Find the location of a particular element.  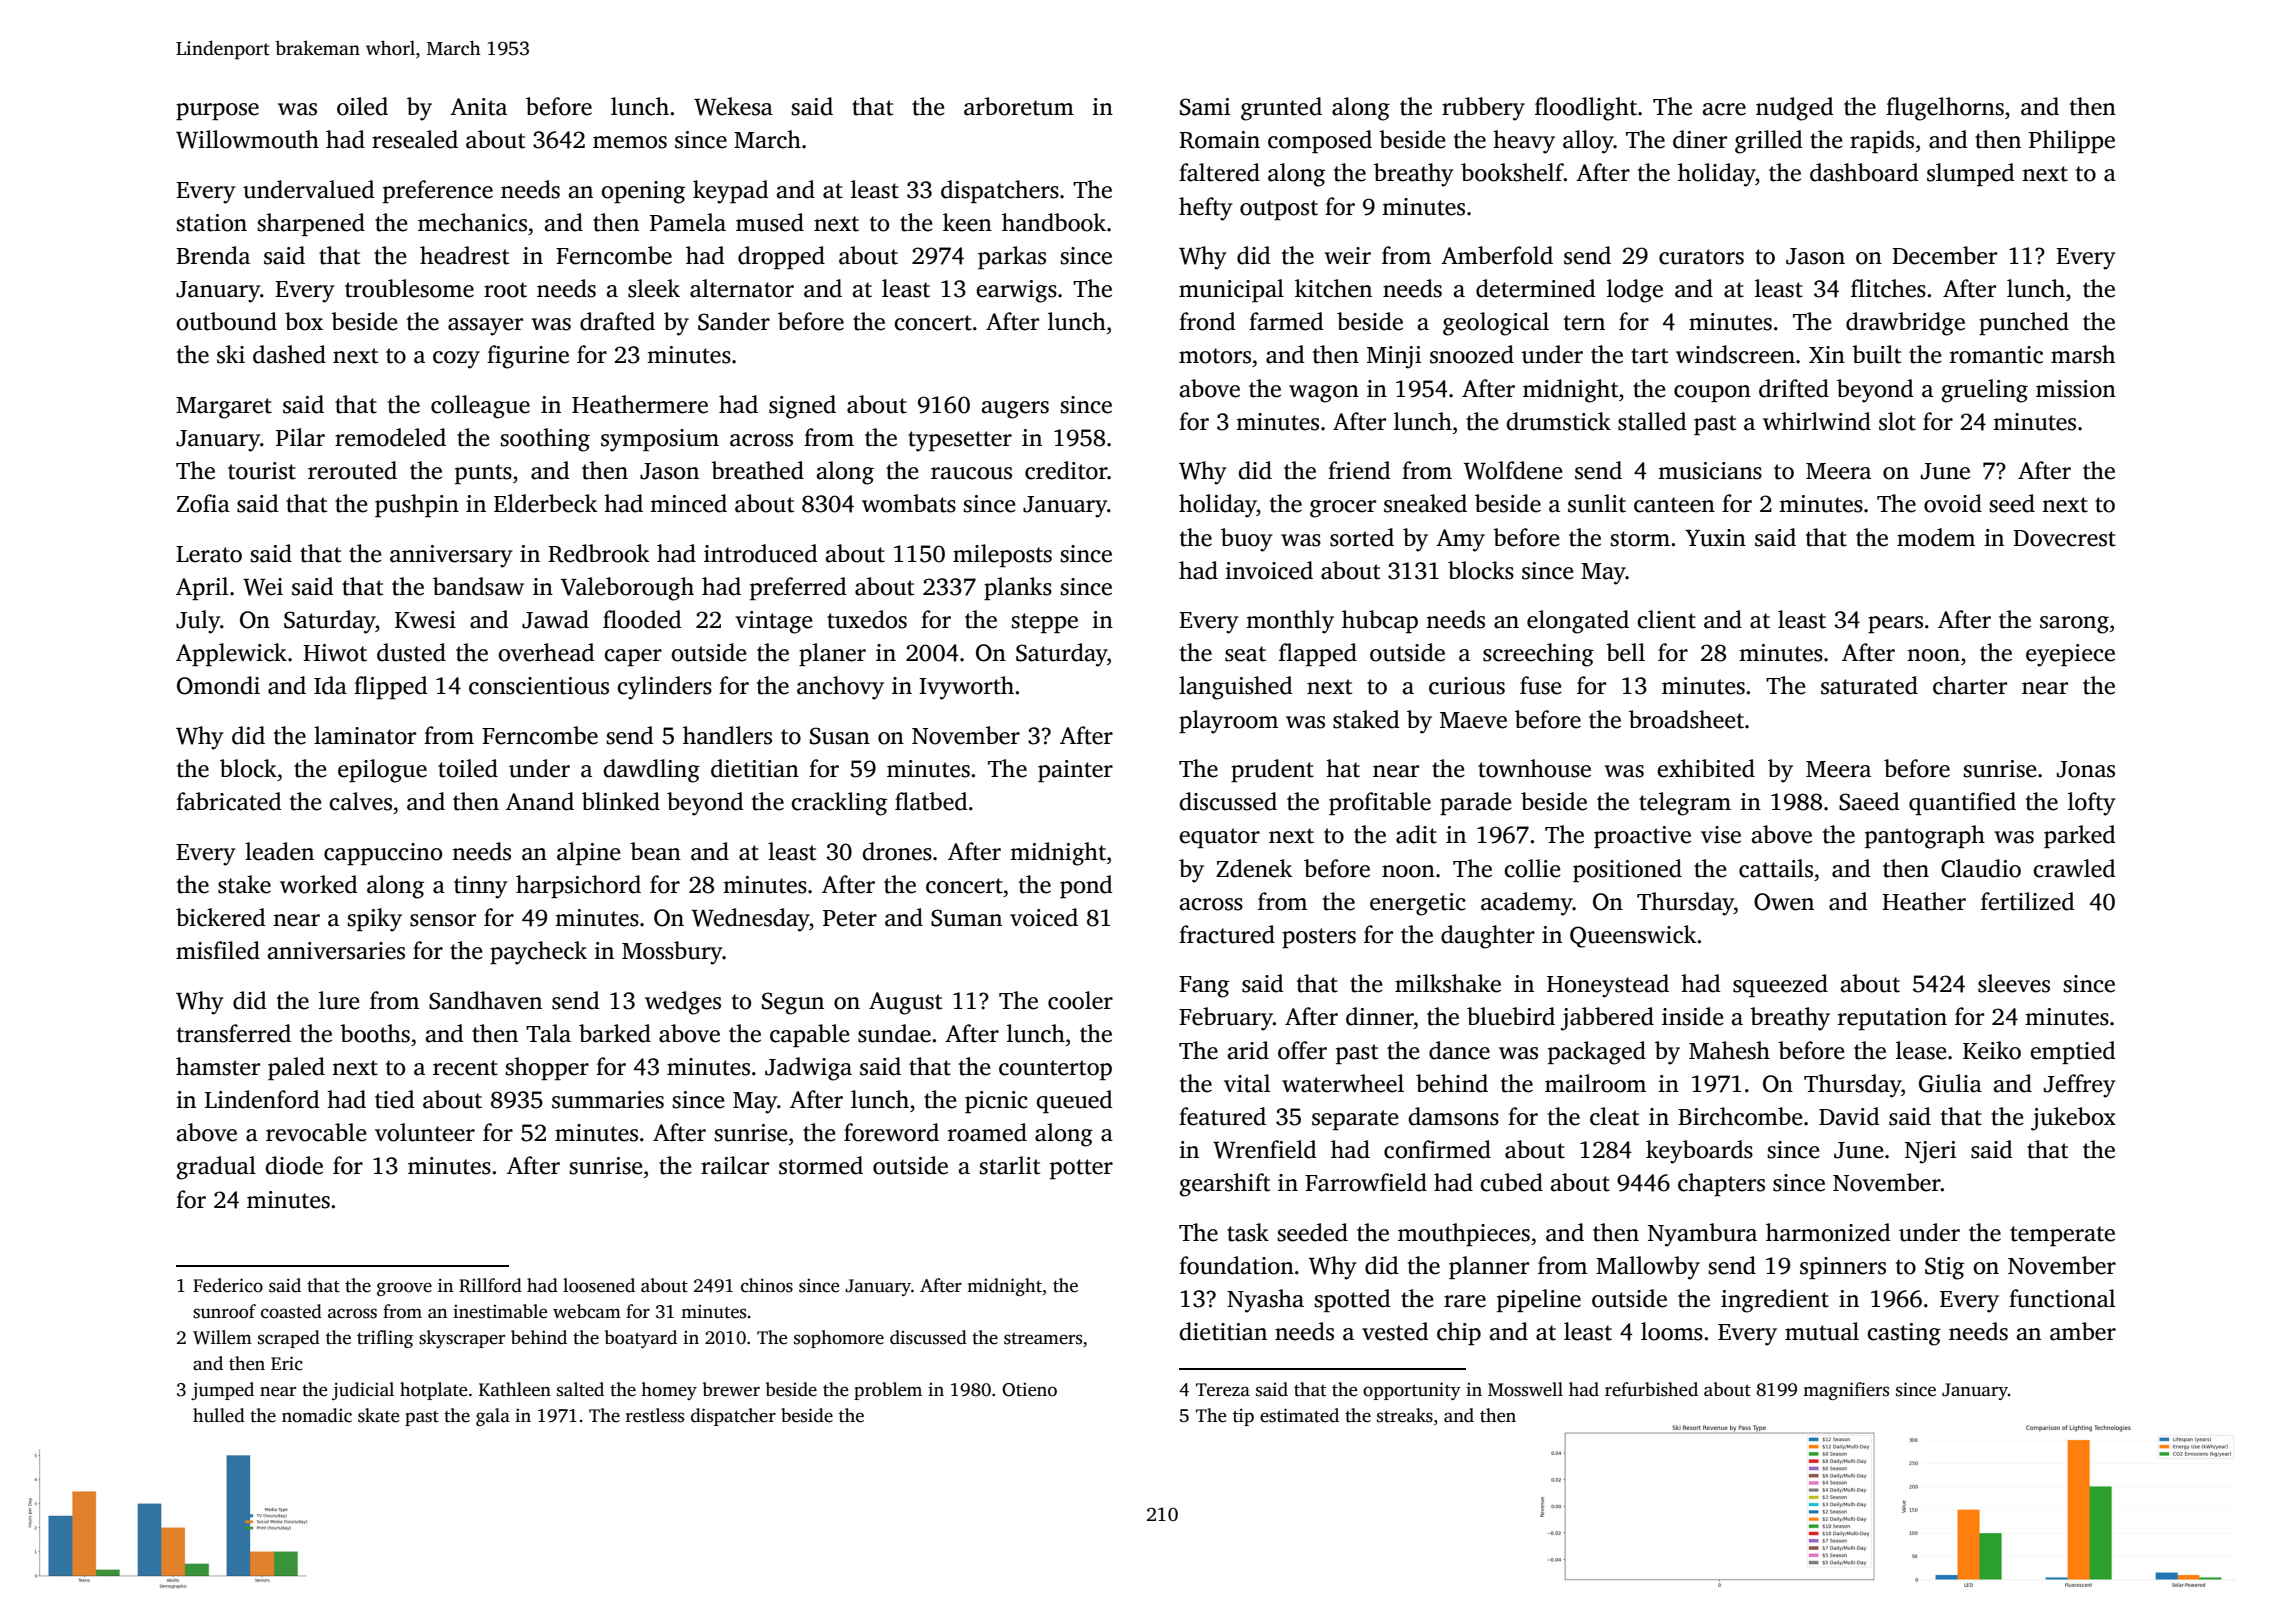

brewer is located at coordinates (731, 1389).
